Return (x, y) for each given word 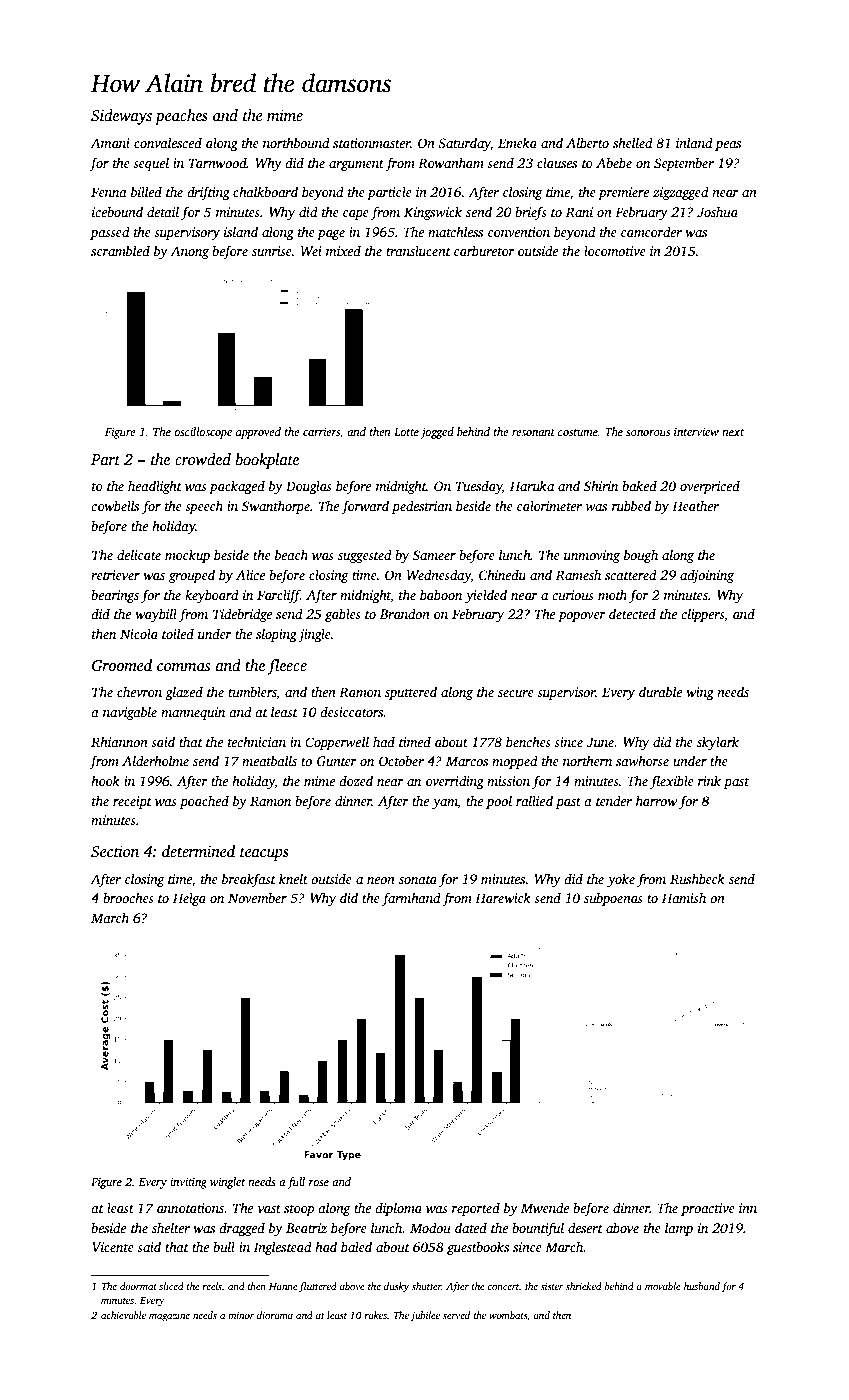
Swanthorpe (276, 507)
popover (582, 617)
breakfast (249, 880)
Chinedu (502, 574)
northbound (296, 142)
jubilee (425, 1316)
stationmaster (372, 143)
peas (728, 146)
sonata (418, 880)
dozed (356, 780)
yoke (621, 880)
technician (257, 741)
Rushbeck (697, 878)
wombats (508, 1315)
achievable (123, 1315)
